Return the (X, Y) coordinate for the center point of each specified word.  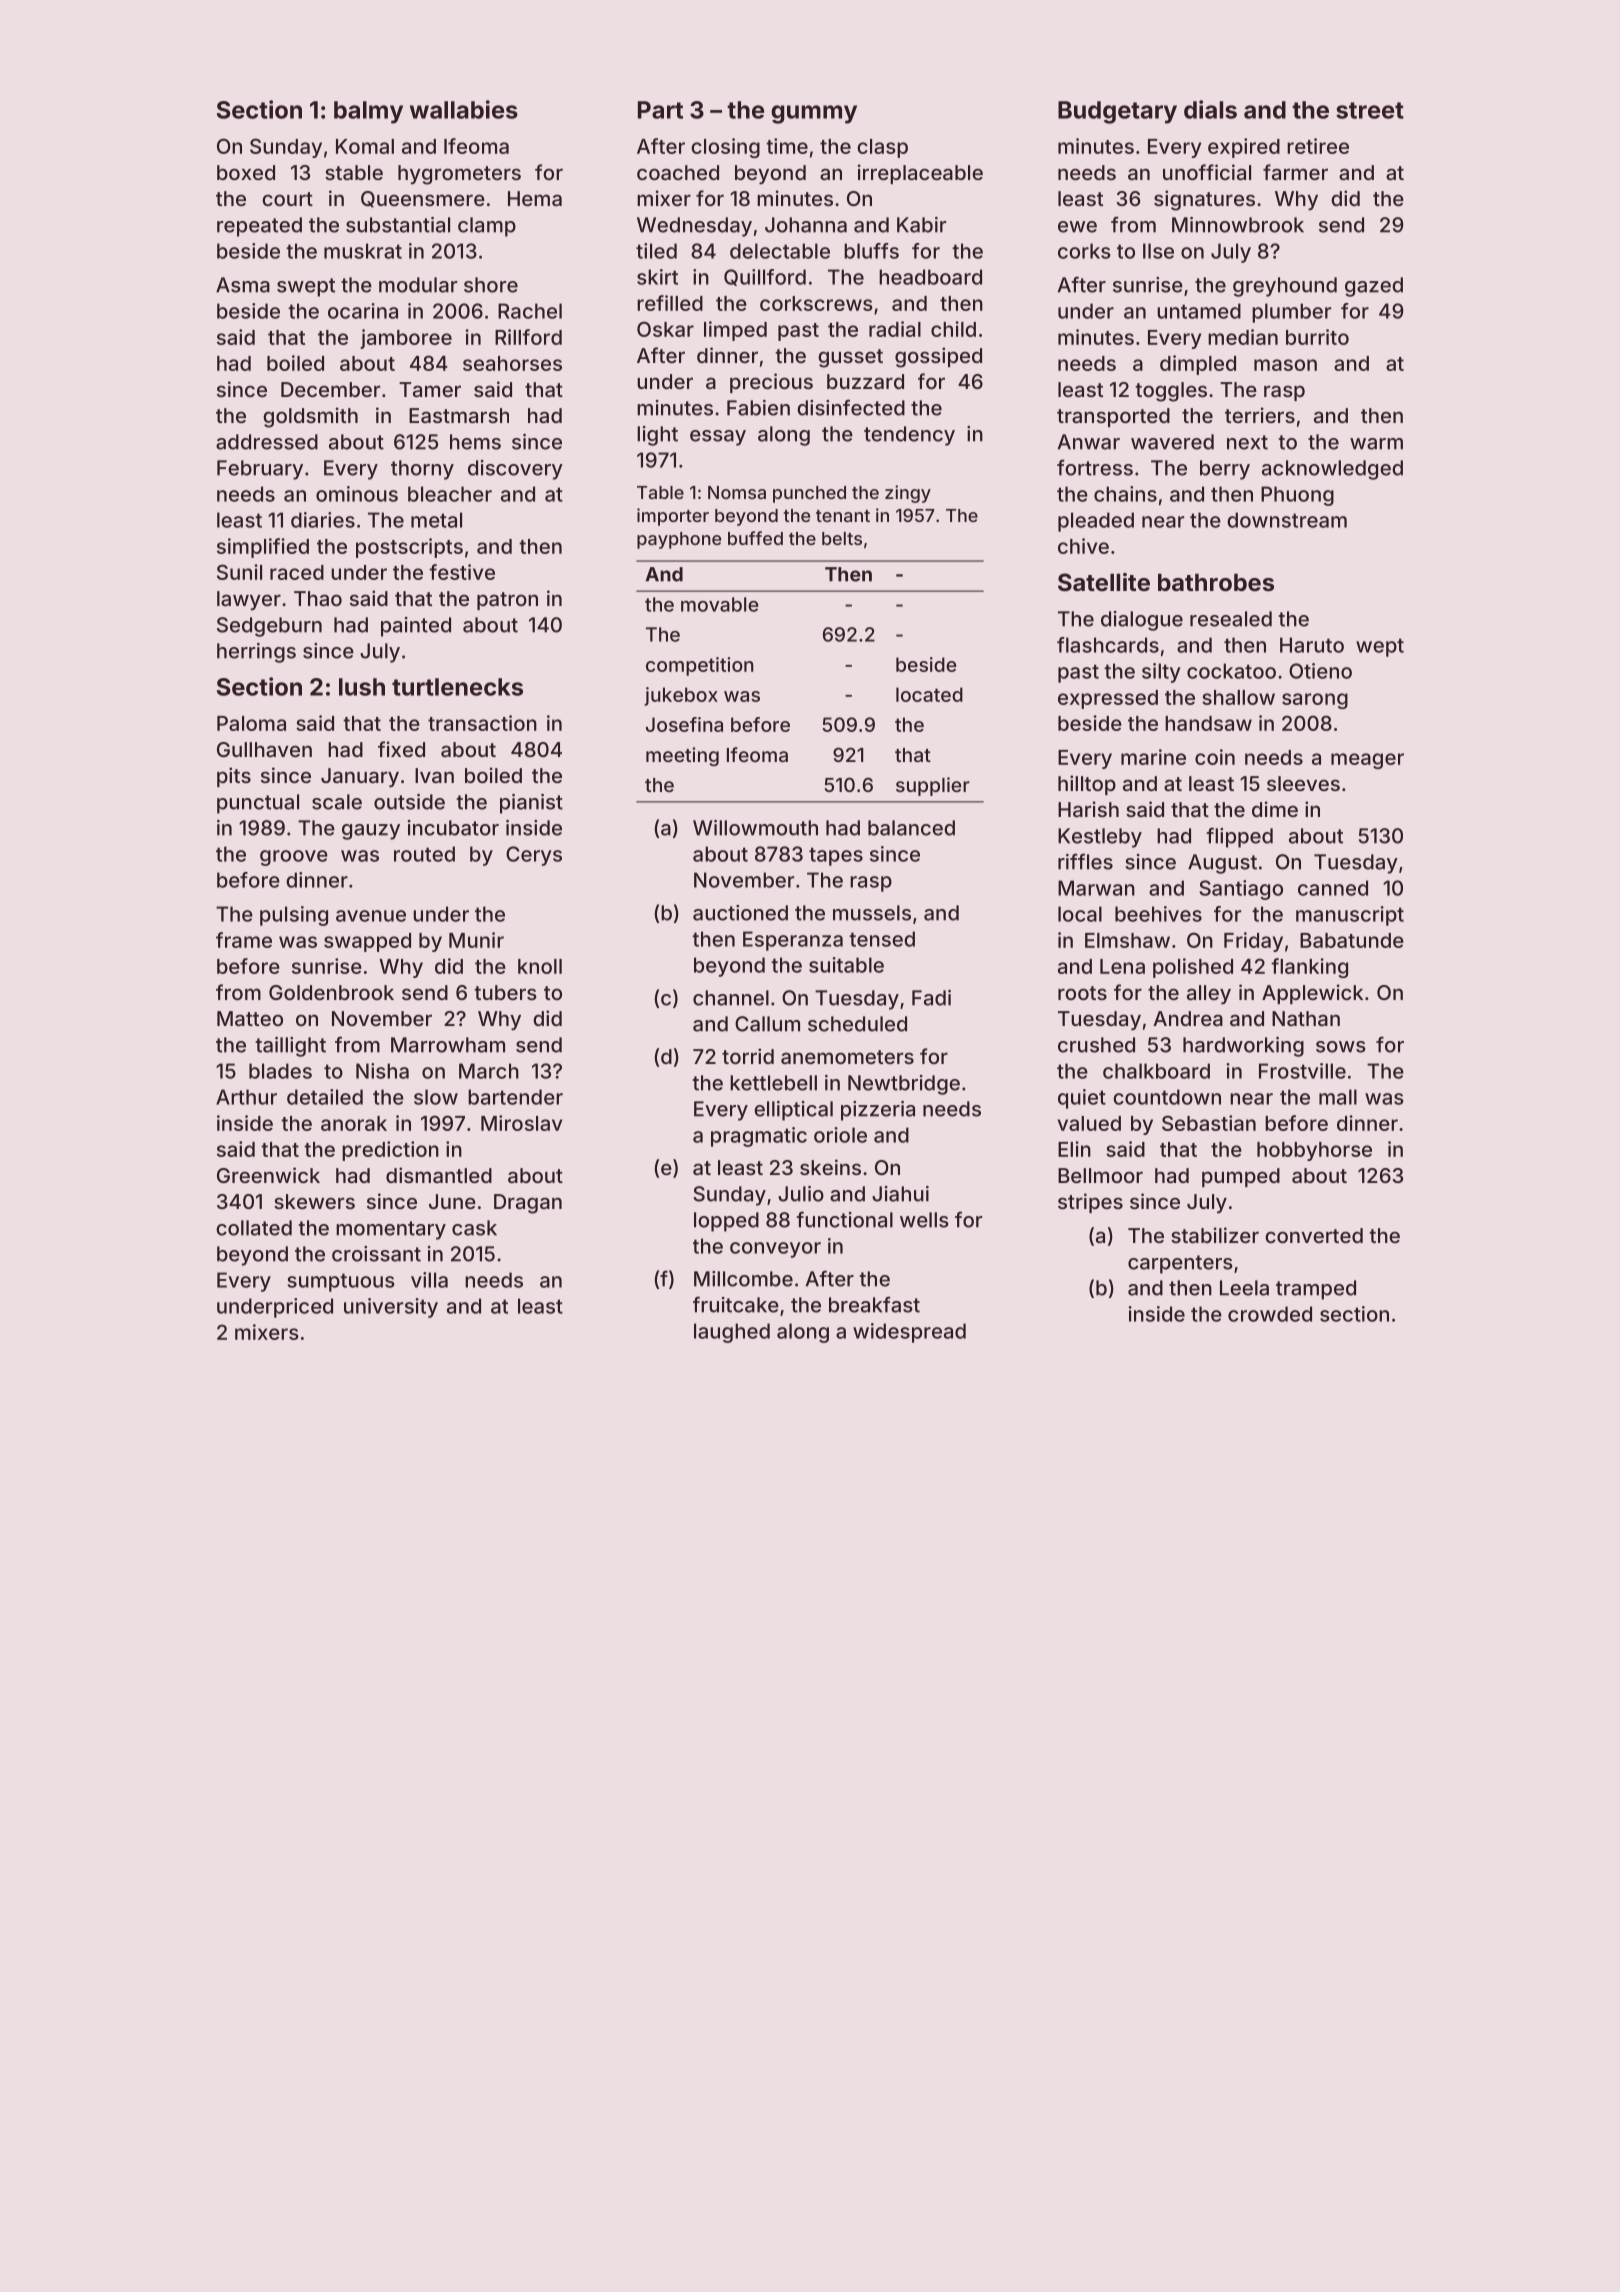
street (1370, 110)
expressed (1108, 699)
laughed (732, 1333)
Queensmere (423, 199)
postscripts (409, 548)
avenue (371, 916)
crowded (1270, 1314)
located (929, 694)
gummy (814, 114)
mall (1338, 1097)
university (391, 1308)
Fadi (931, 998)
